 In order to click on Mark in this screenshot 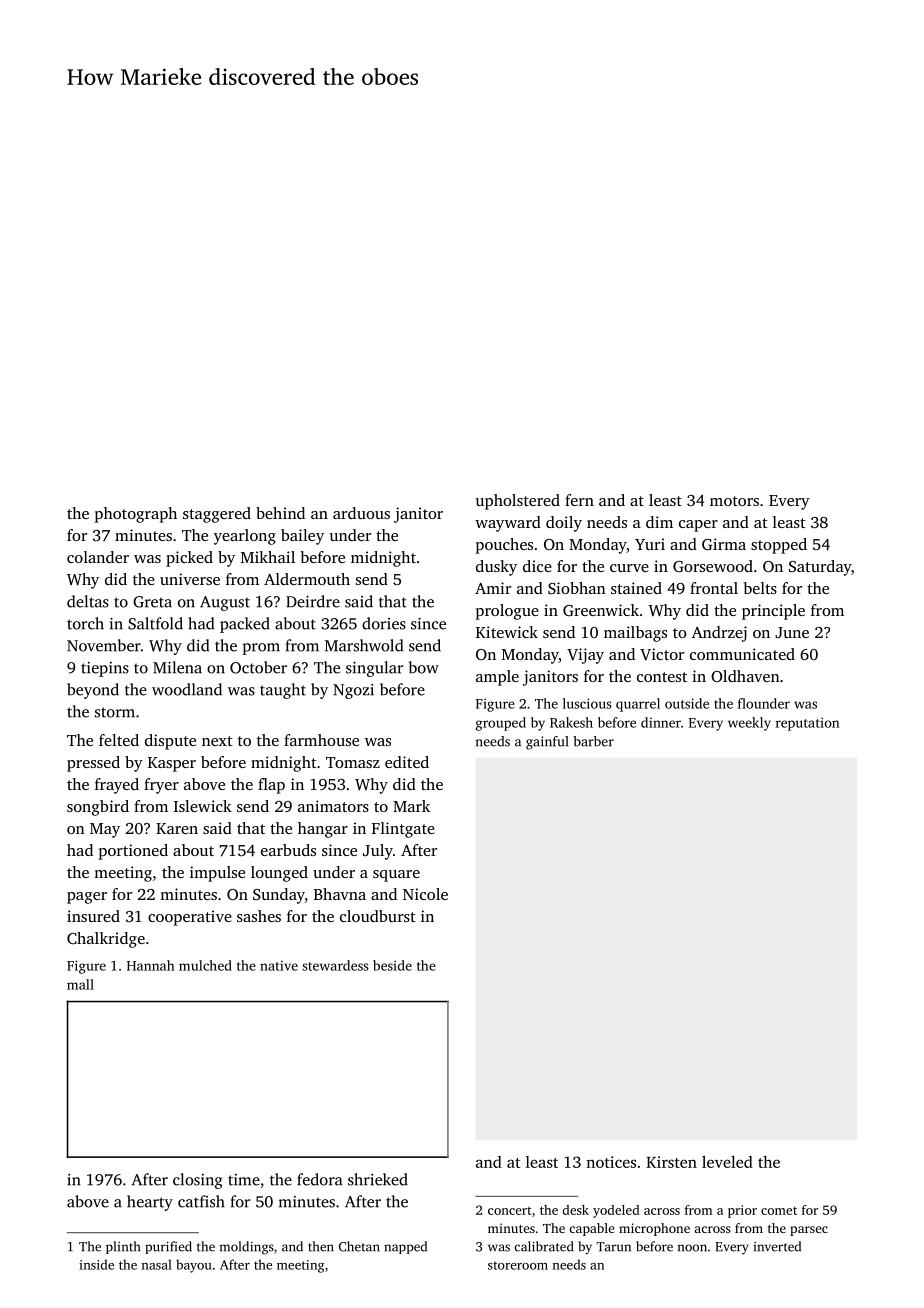, I will do `click(411, 806)`.
